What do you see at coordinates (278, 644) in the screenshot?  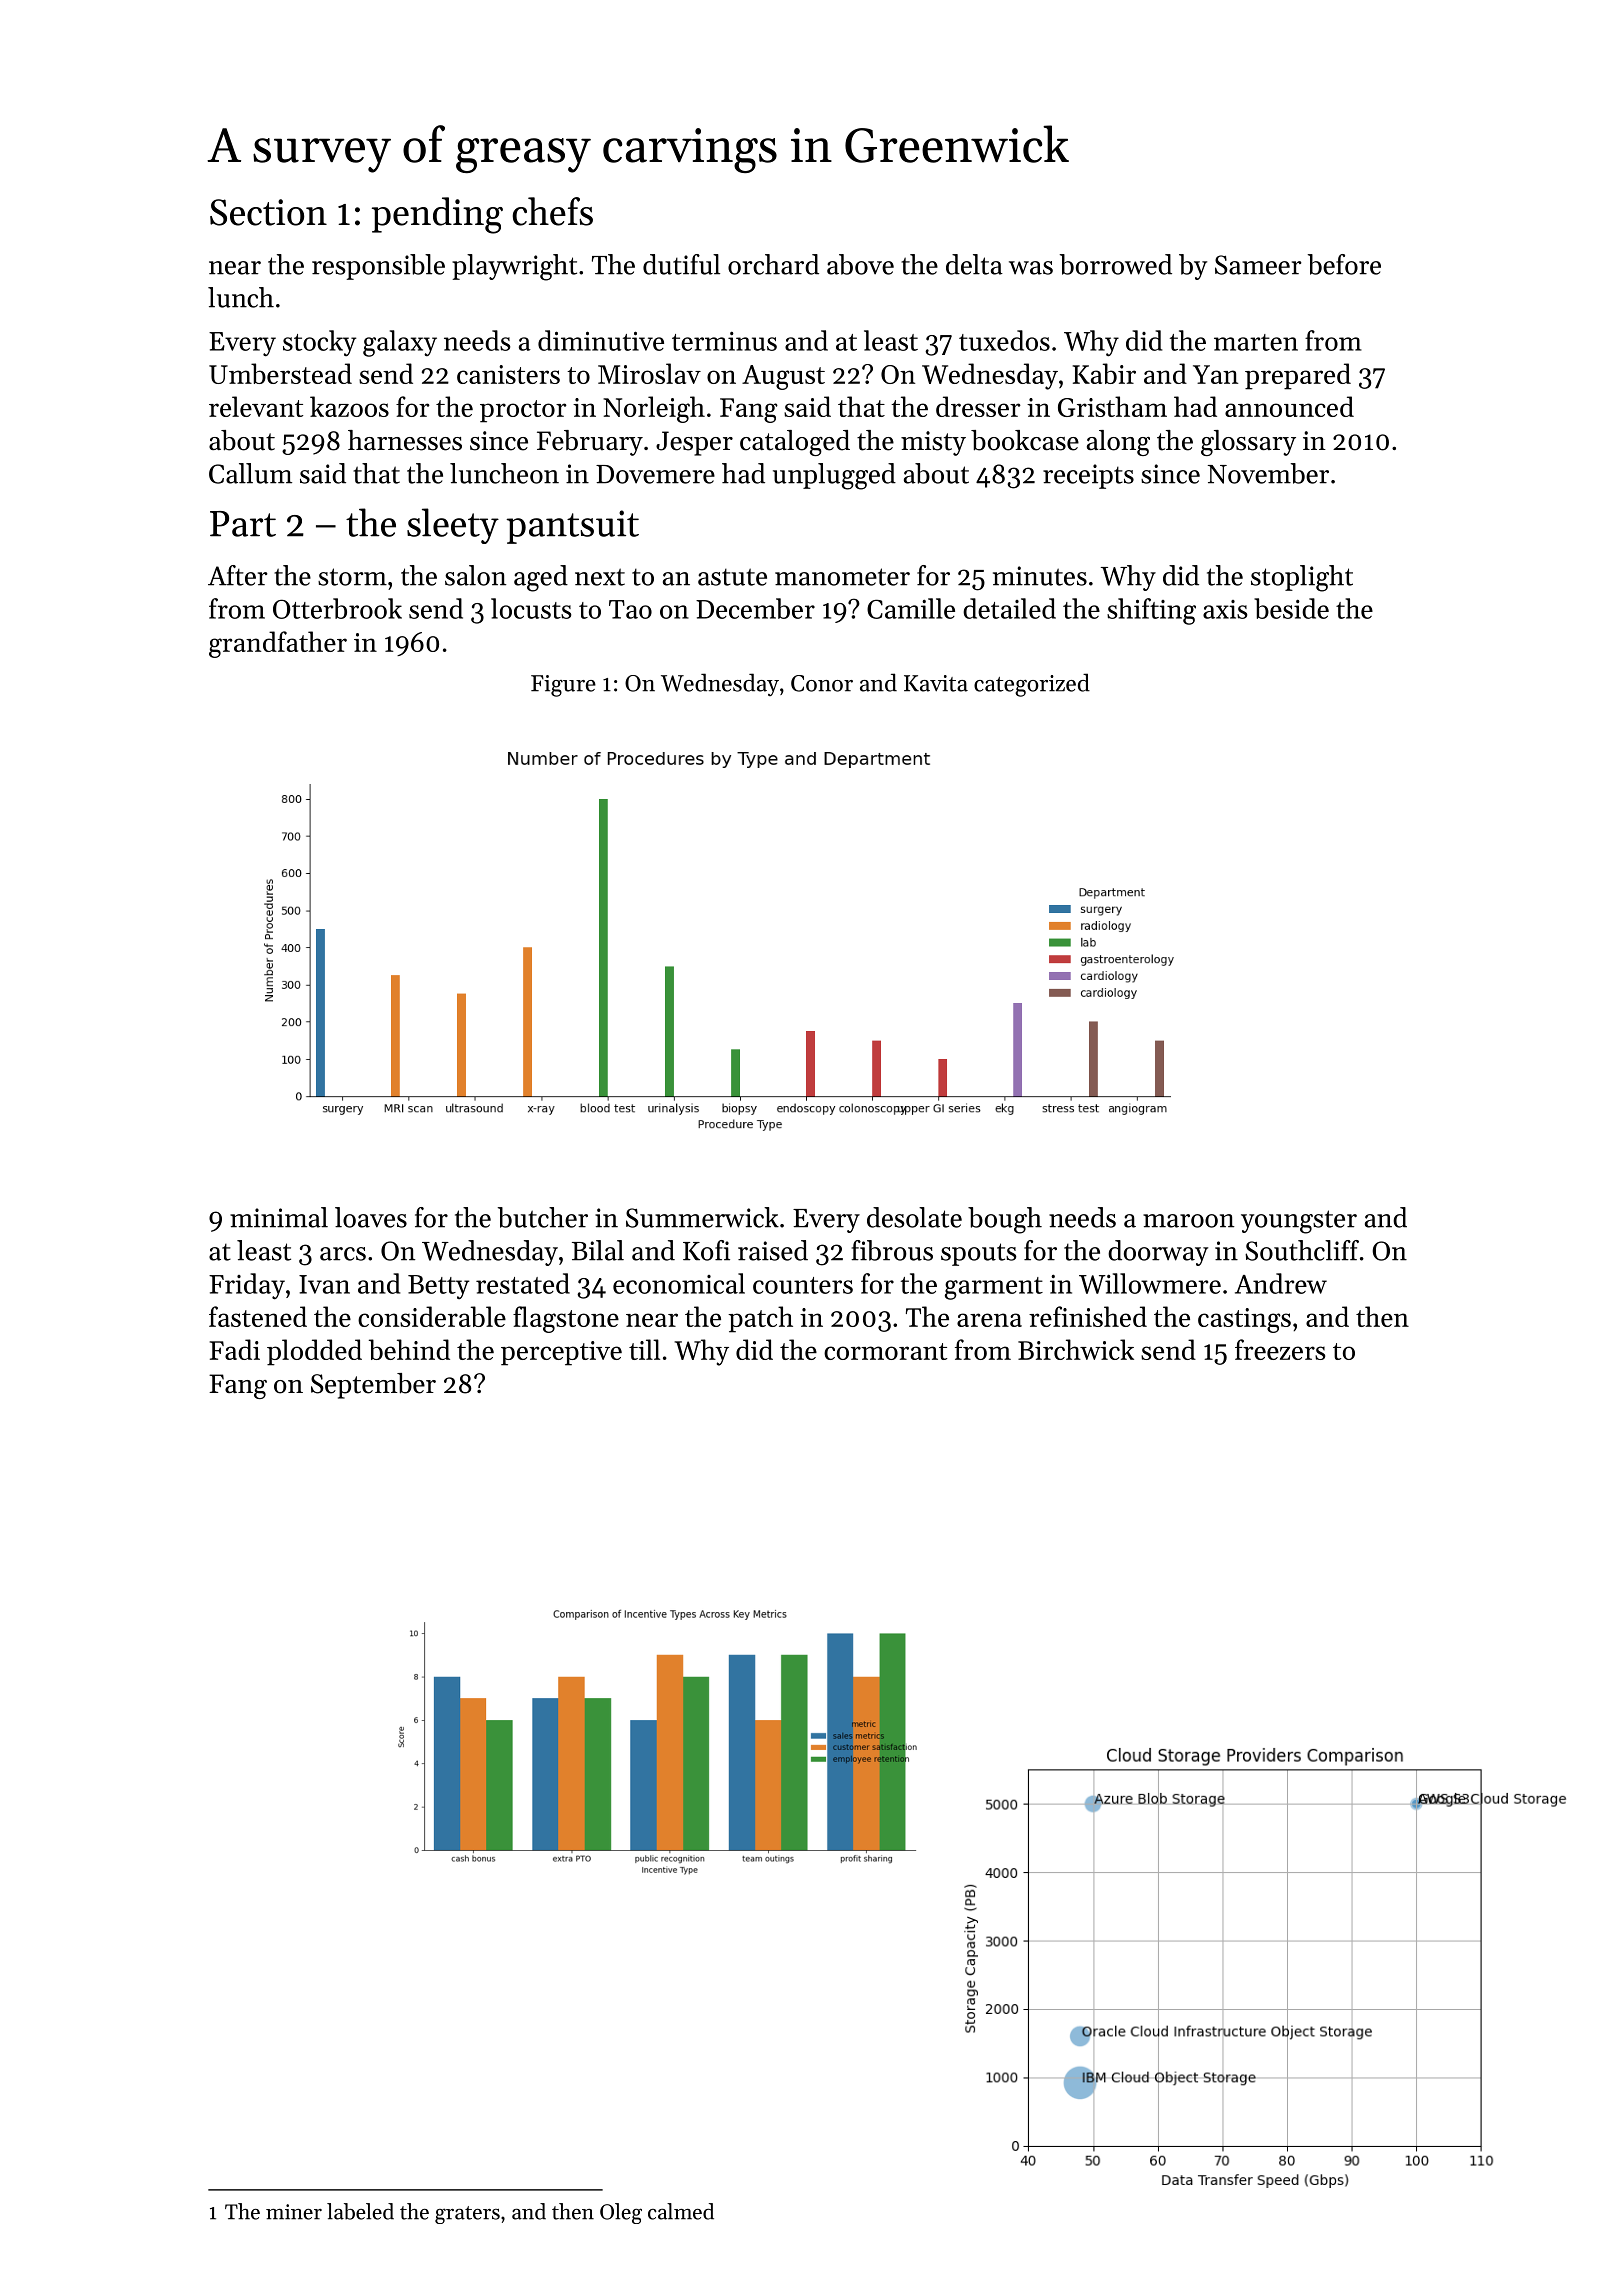 I see `grandfather` at bounding box center [278, 644].
